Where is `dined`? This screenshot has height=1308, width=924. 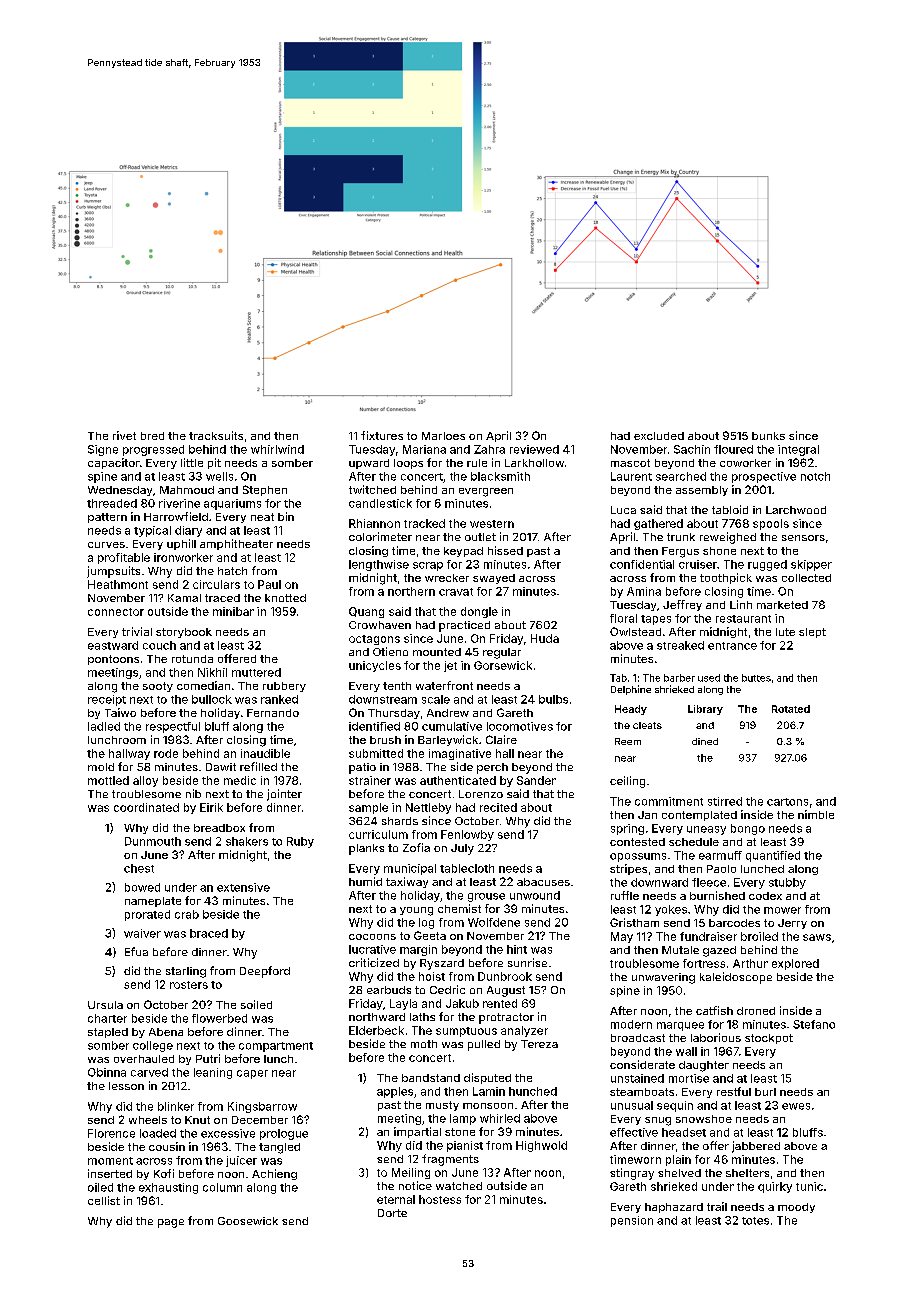
dined is located at coordinates (705, 741).
